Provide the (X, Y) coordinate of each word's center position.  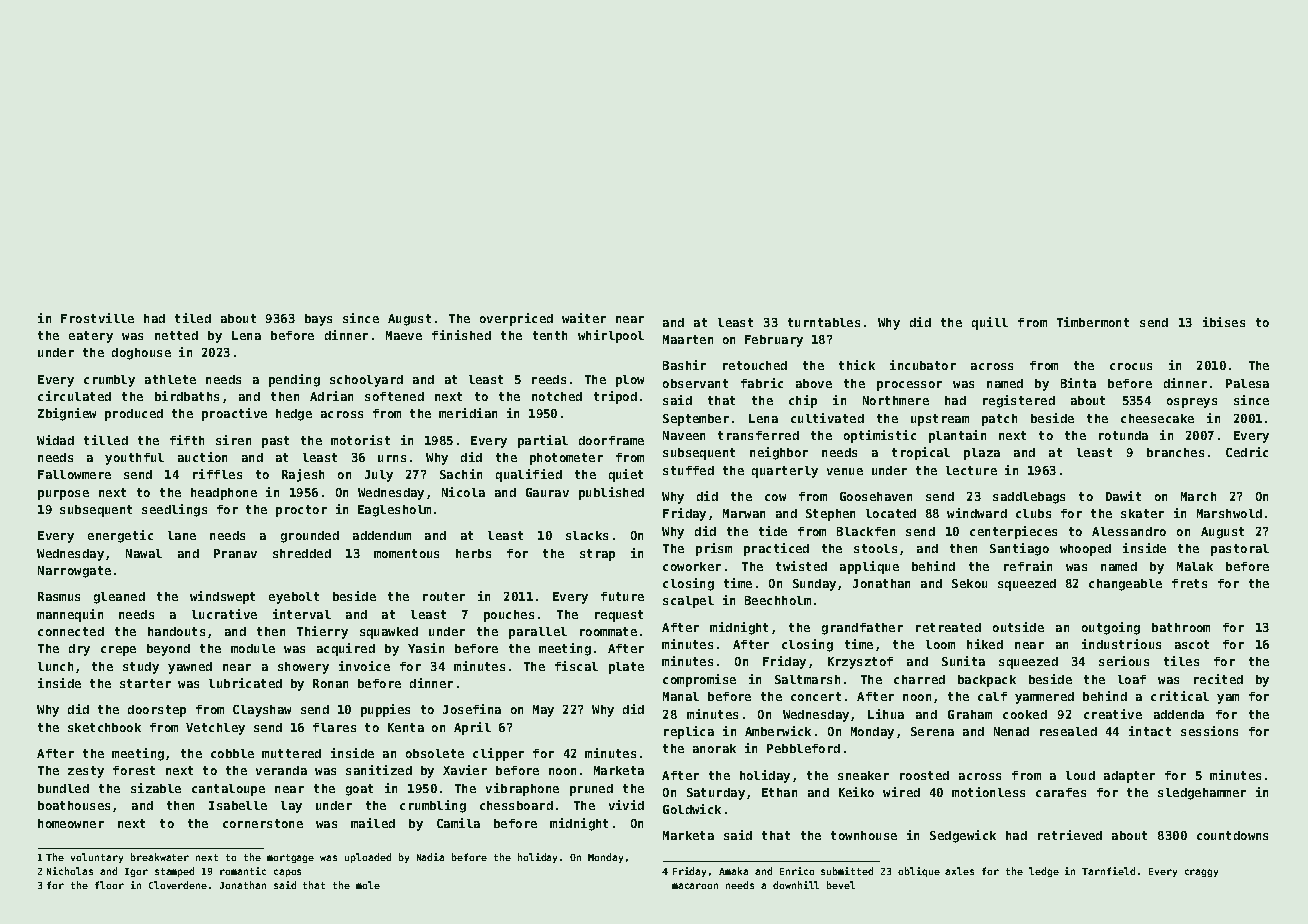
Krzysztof (860, 663)
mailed (373, 823)
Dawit (1123, 496)
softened (394, 396)
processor (909, 386)
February (774, 341)
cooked (1025, 714)
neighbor (779, 453)
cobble (232, 753)
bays (318, 320)
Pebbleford (803, 748)
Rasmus (59, 596)
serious (1124, 661)
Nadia (430, 857)
